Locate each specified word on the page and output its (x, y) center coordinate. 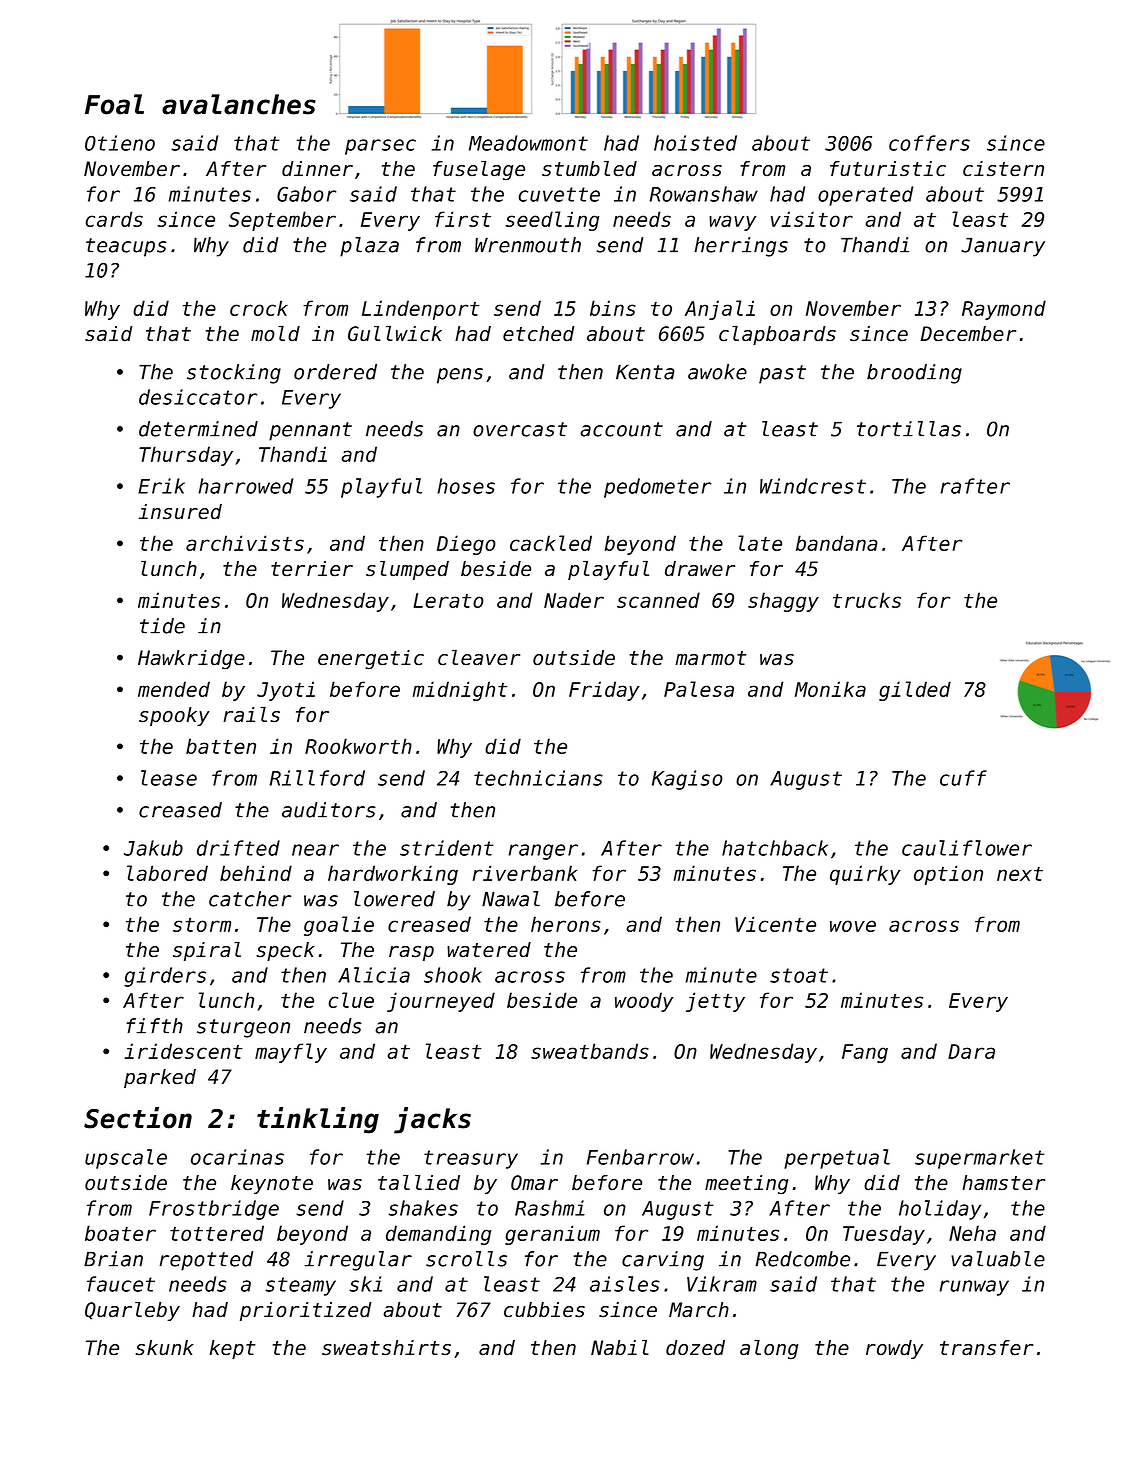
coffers (929, 143)
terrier (312, 569)
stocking (234, 374)
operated (865, 196)
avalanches (239, 104)
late (760, 543)
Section (138, 1118)
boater (120, 1233)
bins (613, 308)
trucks (867, 600)
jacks (432, 1120)
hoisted (695, 143)
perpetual (837, 1159)
